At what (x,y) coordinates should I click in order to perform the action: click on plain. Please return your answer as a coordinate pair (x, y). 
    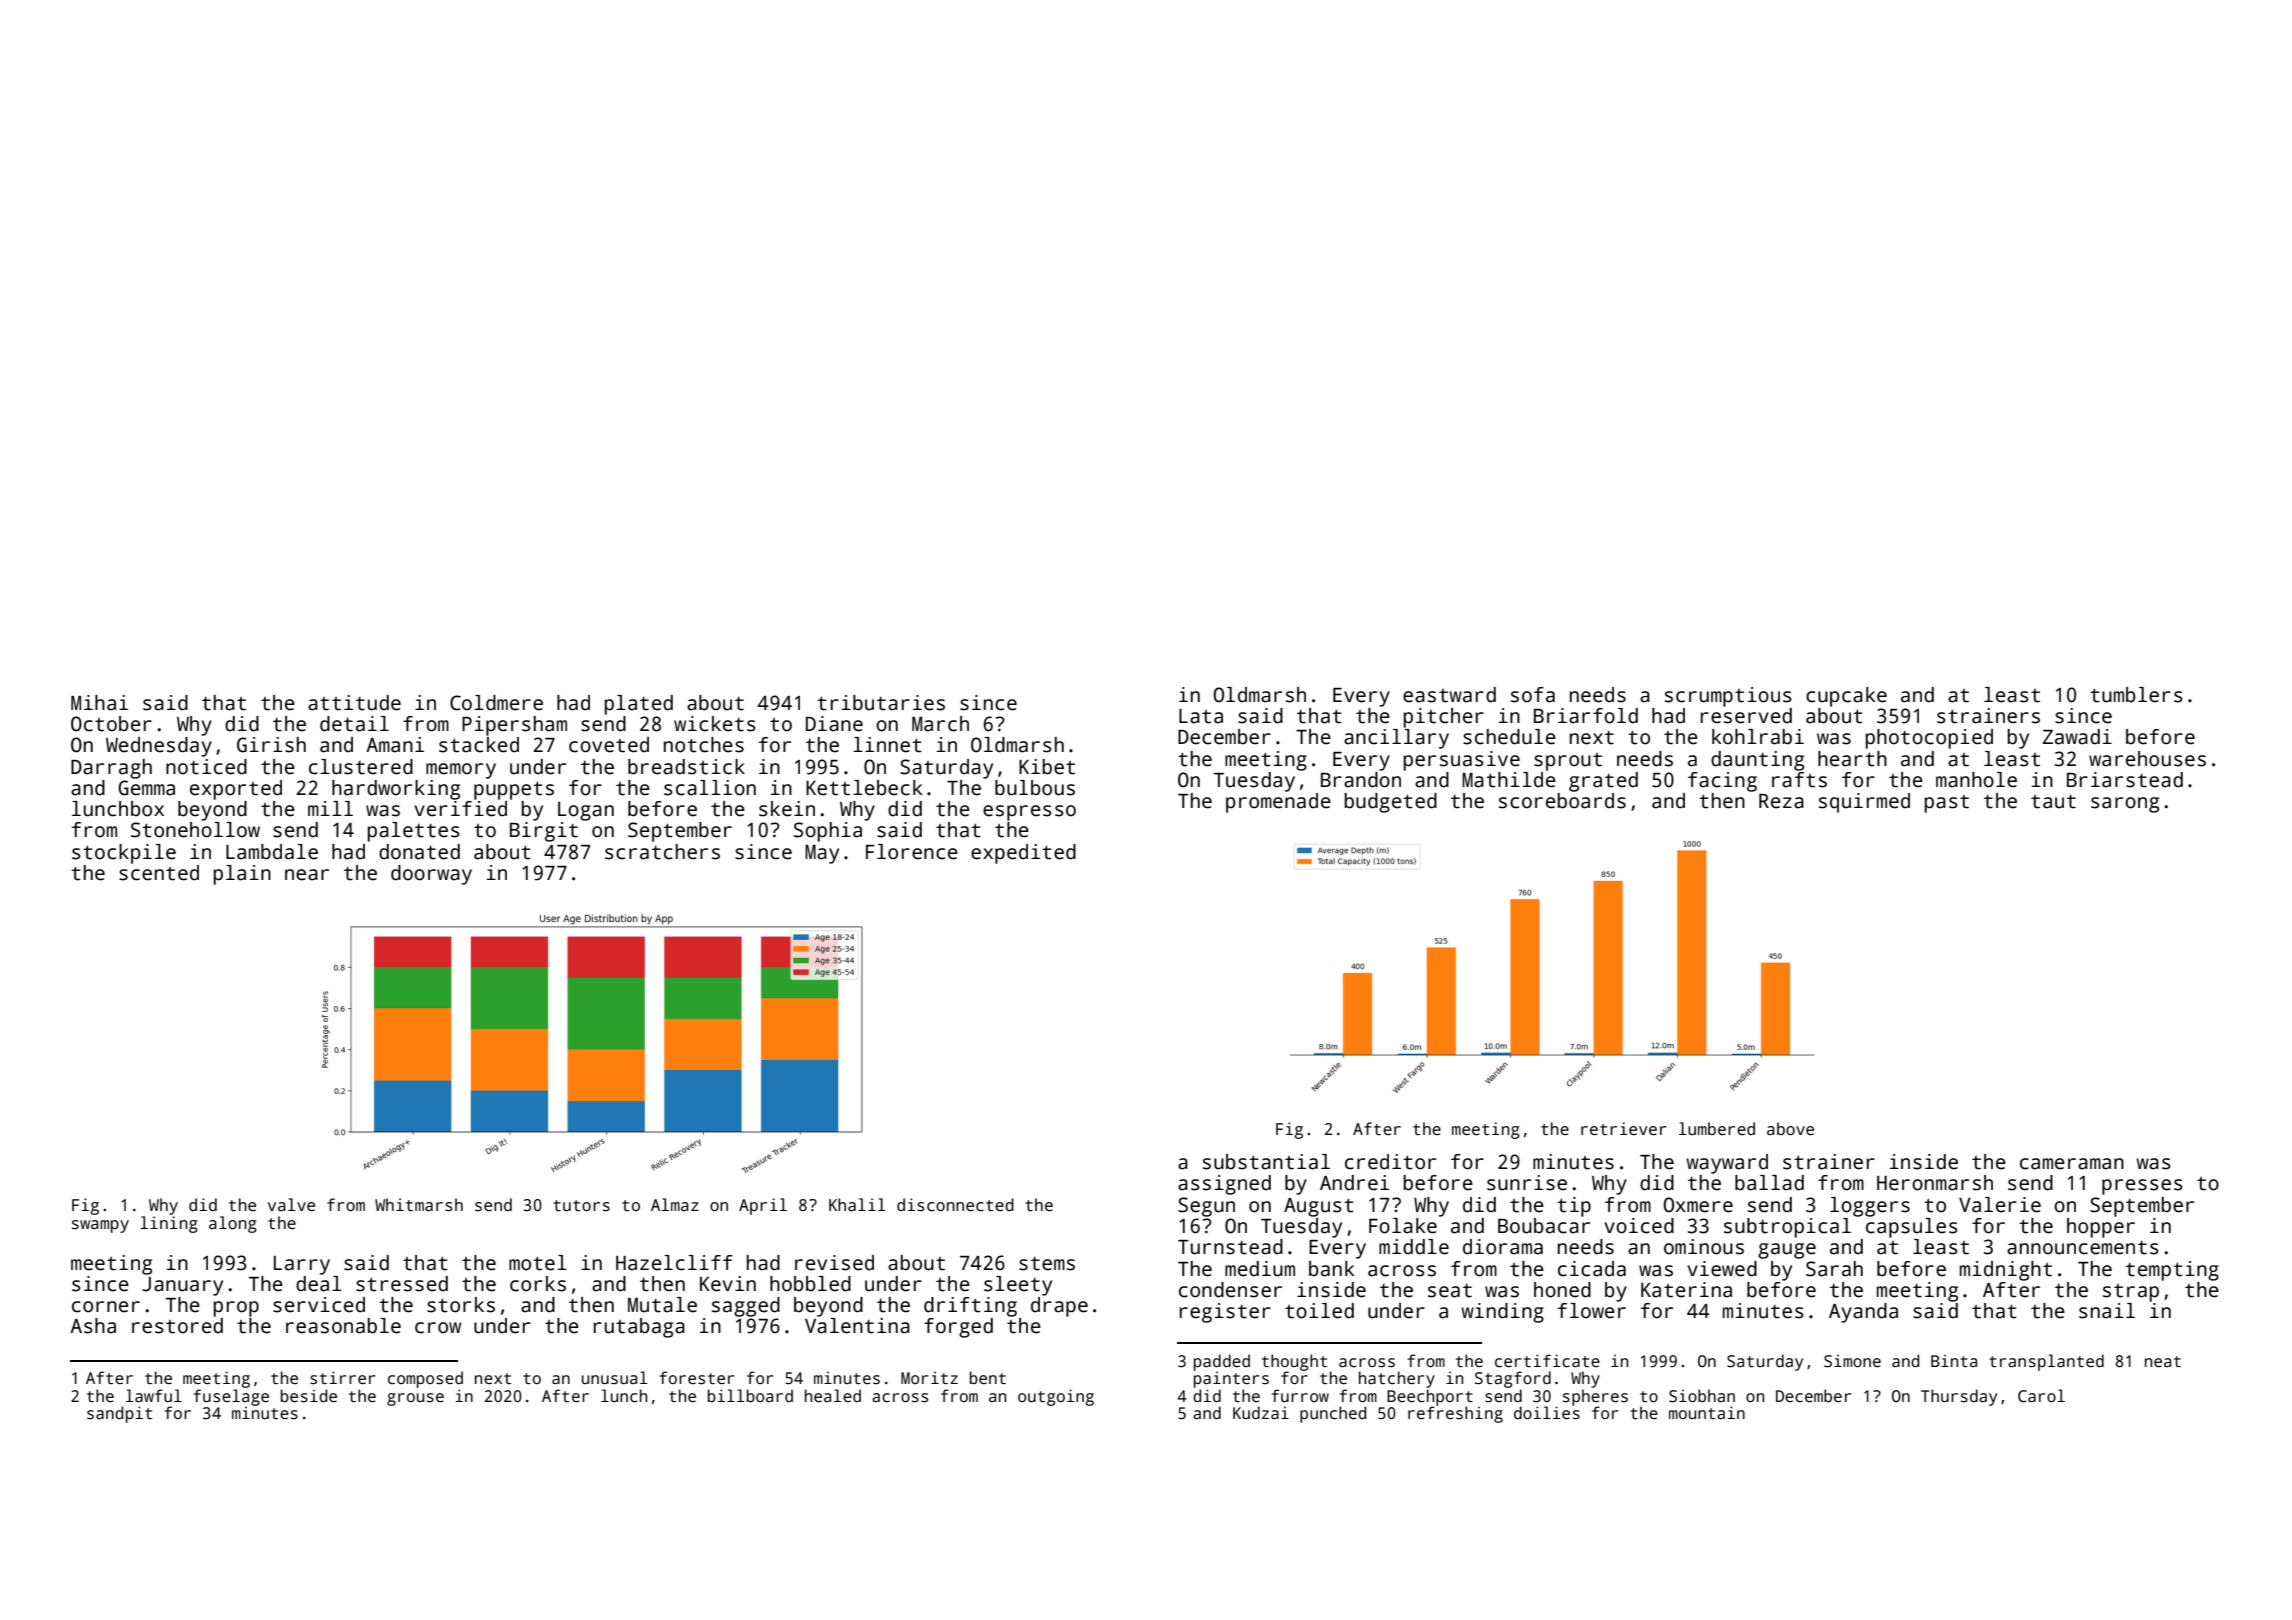
    Looking at the image, I should click on (242, 875).
